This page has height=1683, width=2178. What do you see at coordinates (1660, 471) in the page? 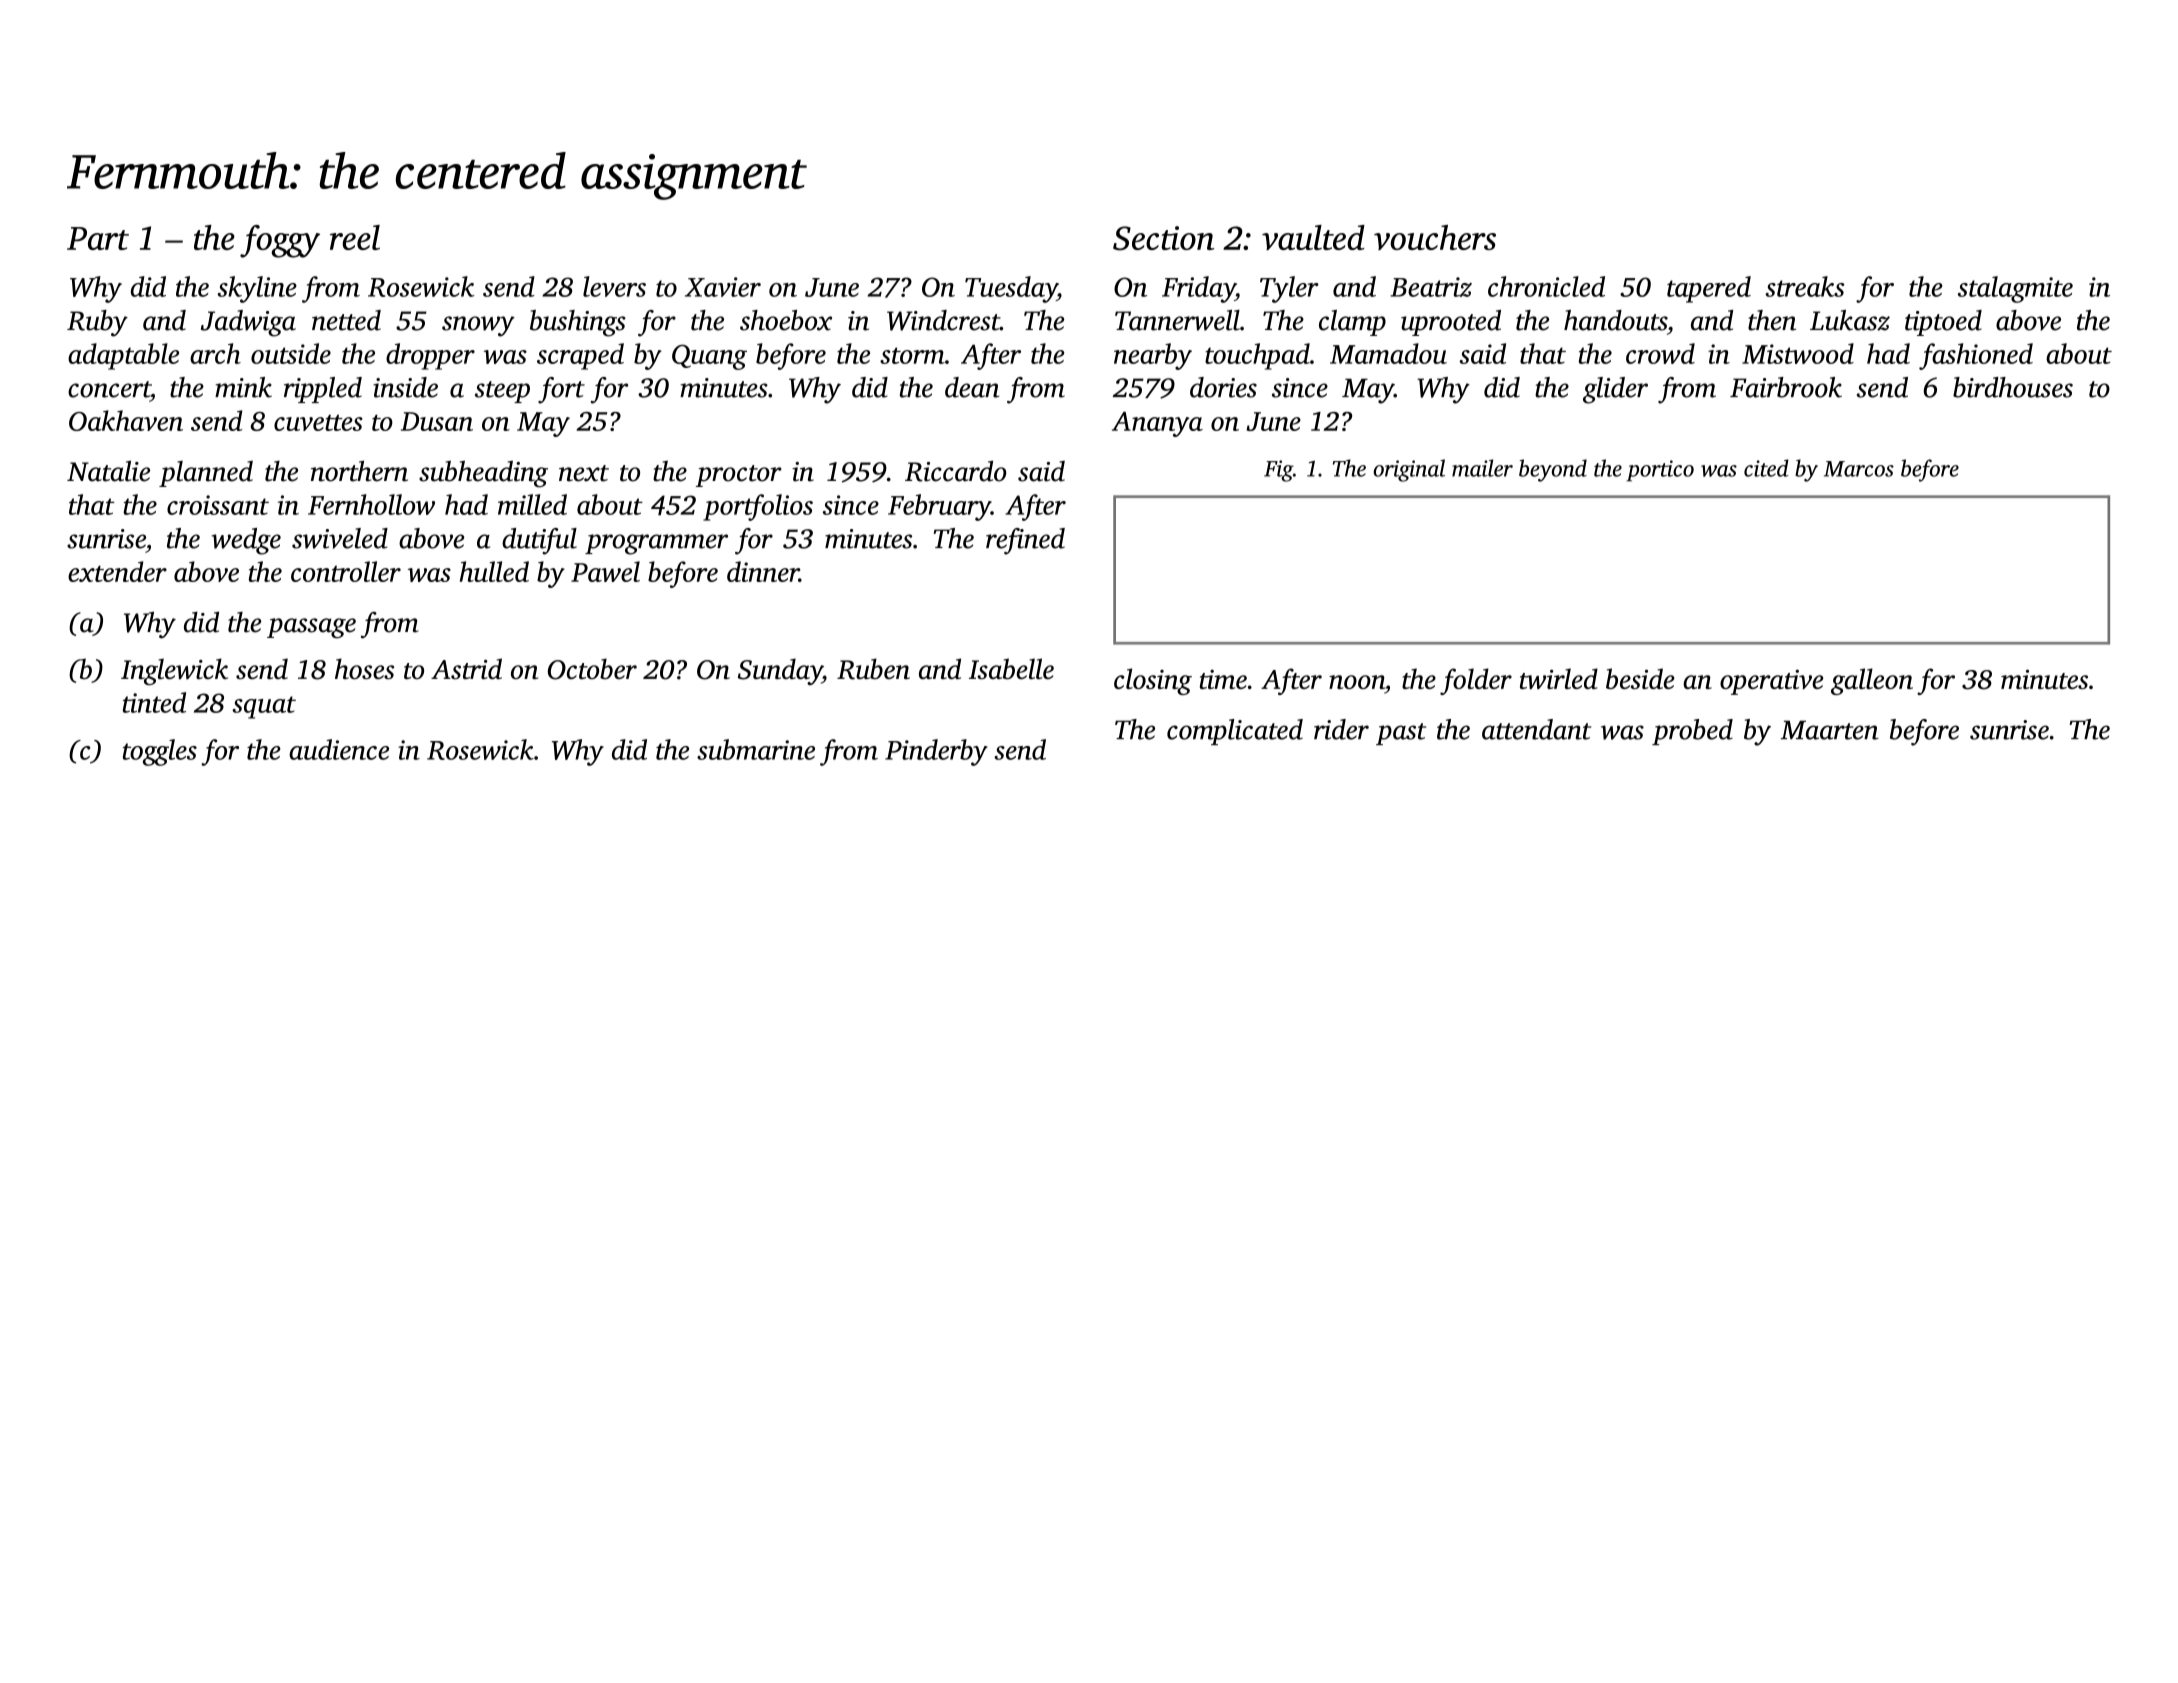
I see `portico` at bounding box center [1660, 471].
